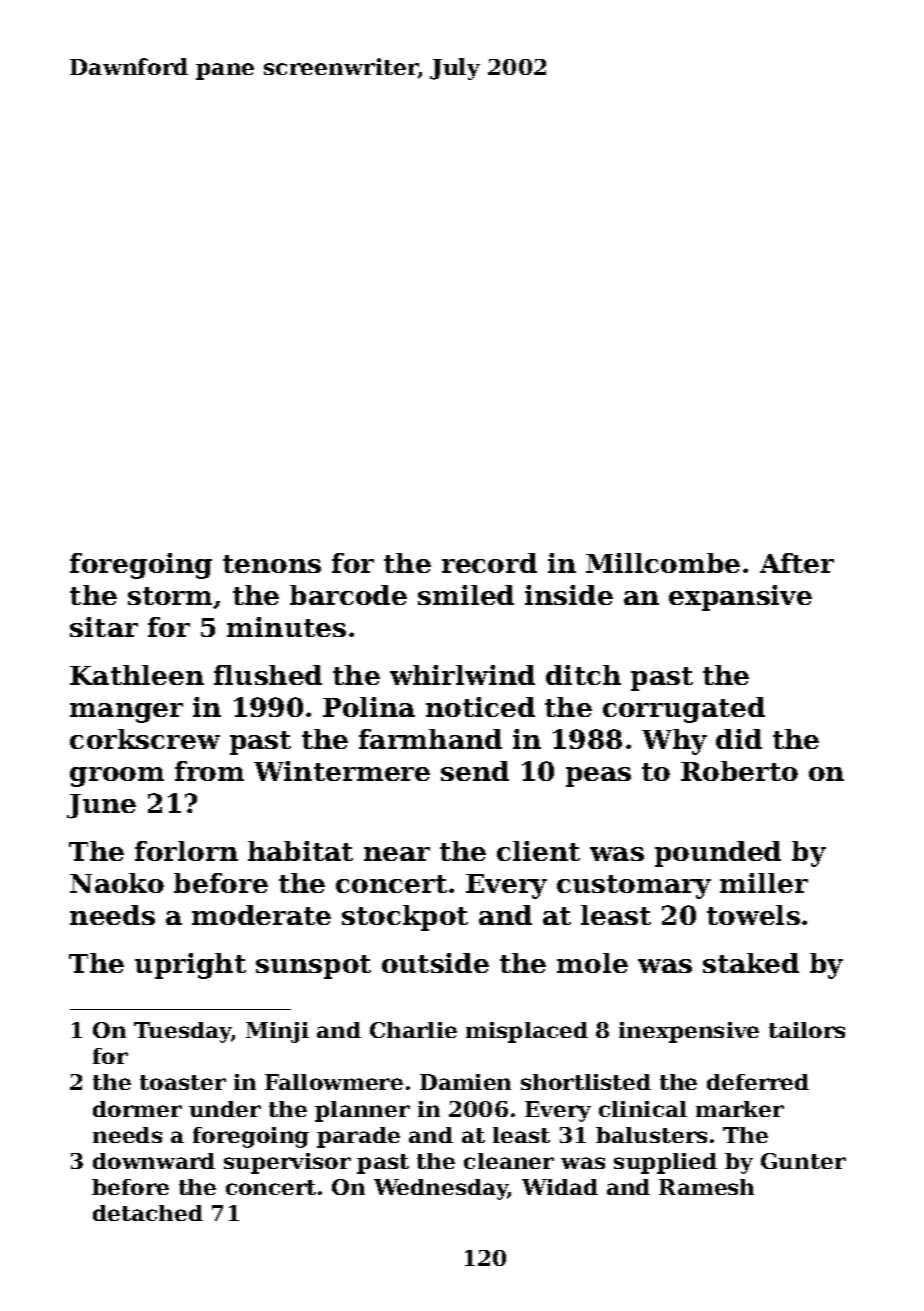 Image resolution: width=924 pixels, height=1311 pixels. Describe the element at coordinates (272, 564) in the image. I see `tenons` at that location.
